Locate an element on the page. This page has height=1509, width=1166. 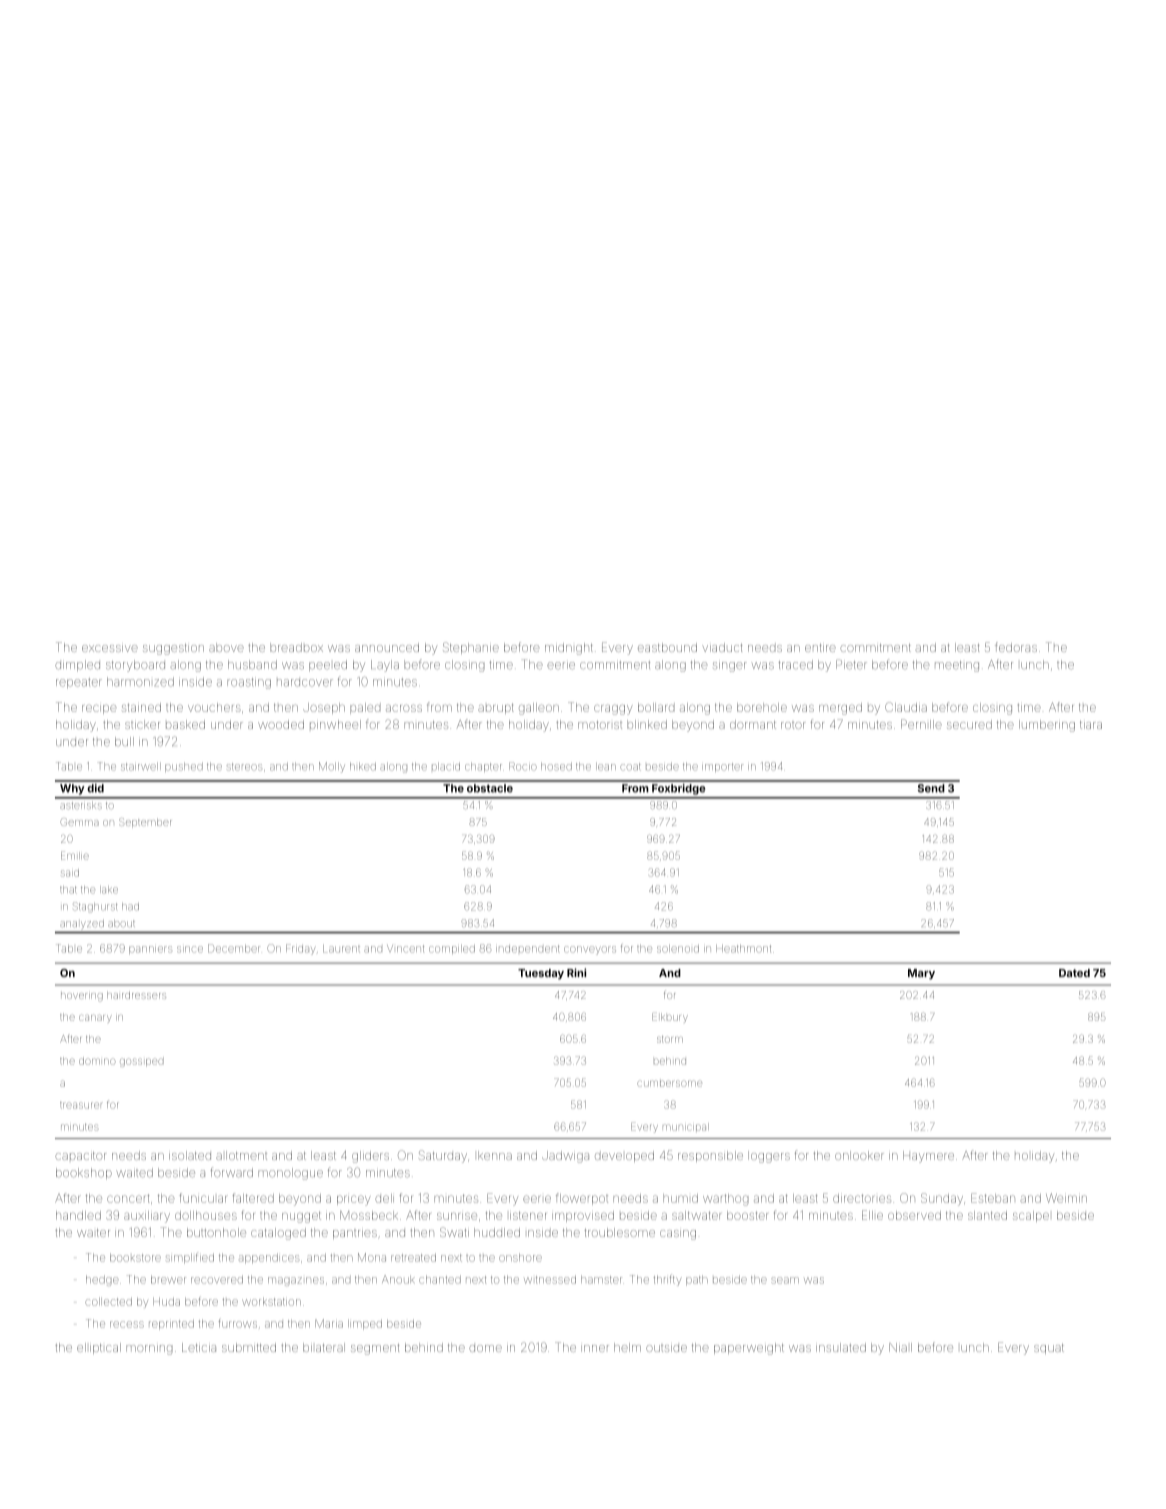
had is located at coordinates (130, 907).
